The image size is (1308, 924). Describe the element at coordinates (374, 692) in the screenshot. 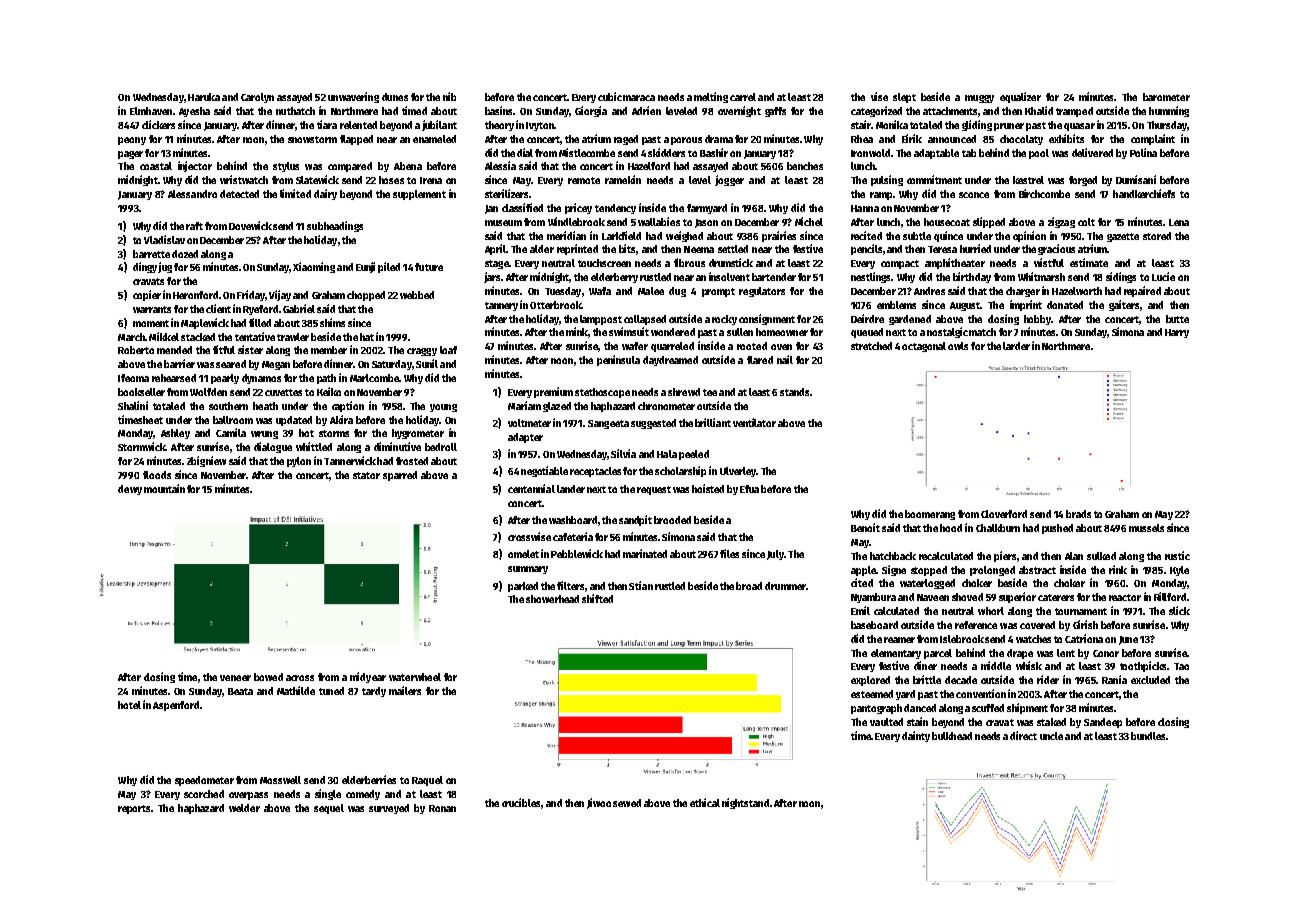

I see `tardy` at that location.
